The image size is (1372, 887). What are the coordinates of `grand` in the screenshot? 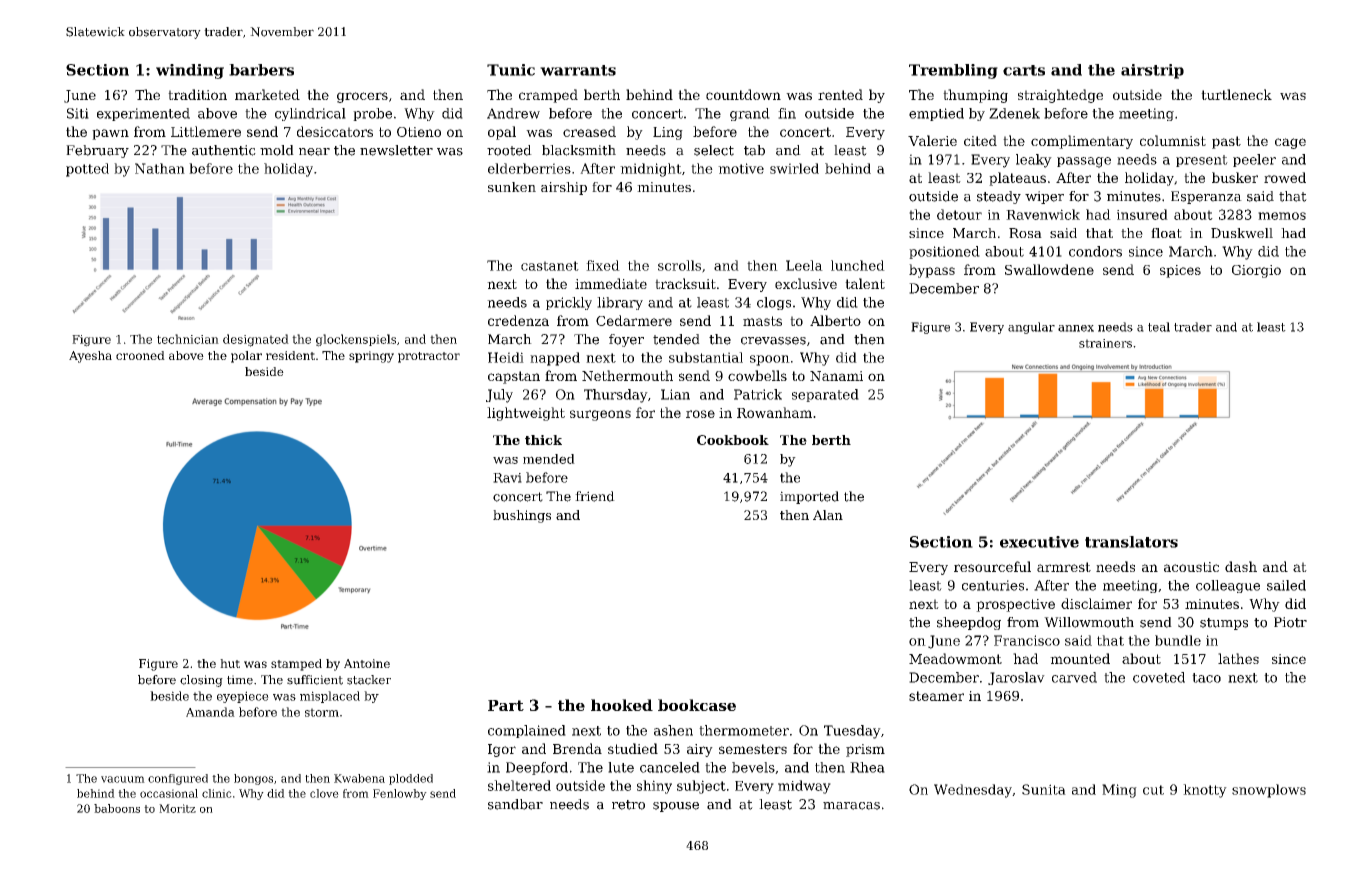 It's located at (750, 114).
